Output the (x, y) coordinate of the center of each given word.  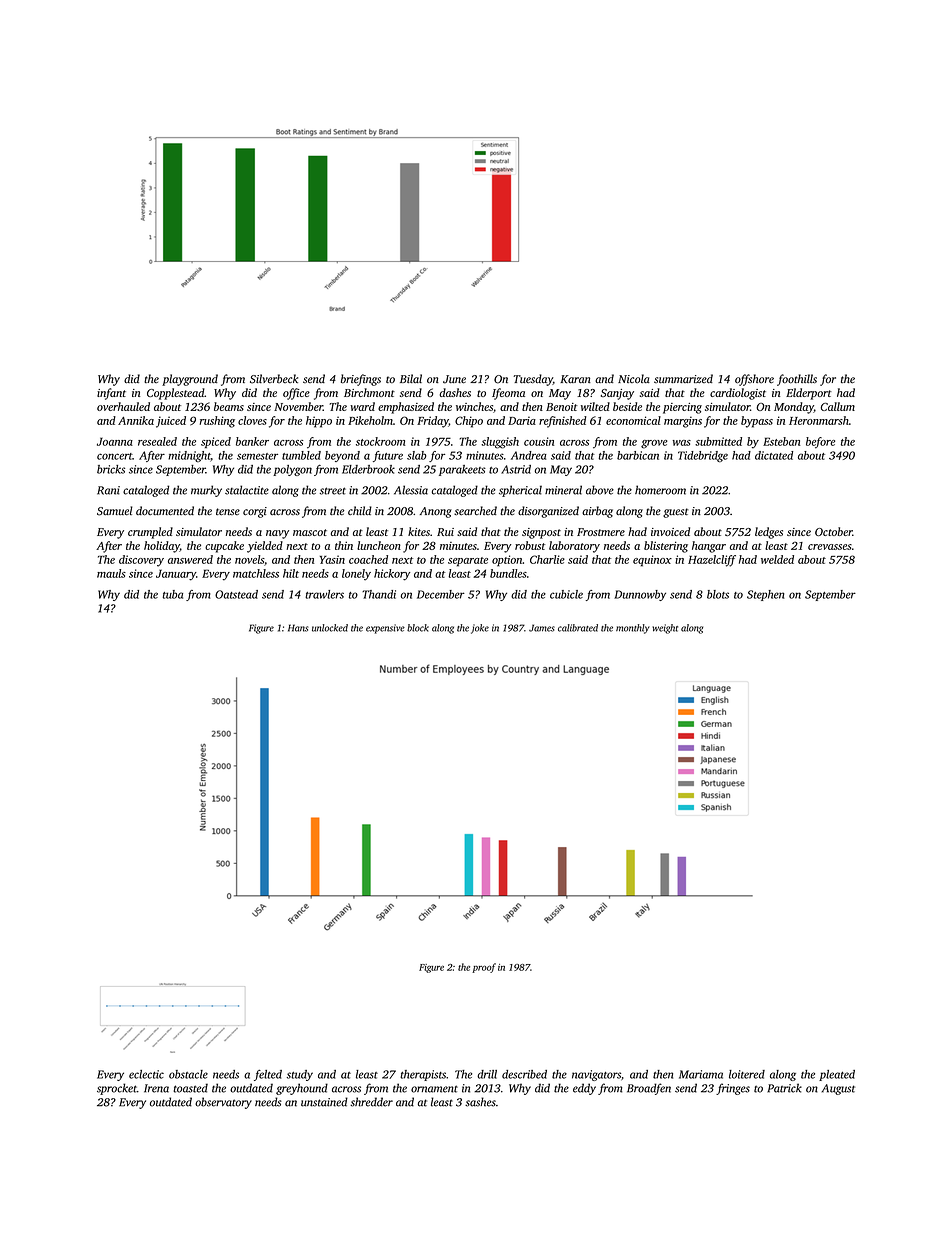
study (300, 1075)
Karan (575, 379)
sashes (480, 1102)
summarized (683, 379)
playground (190, 380)
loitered (747, 1074)
